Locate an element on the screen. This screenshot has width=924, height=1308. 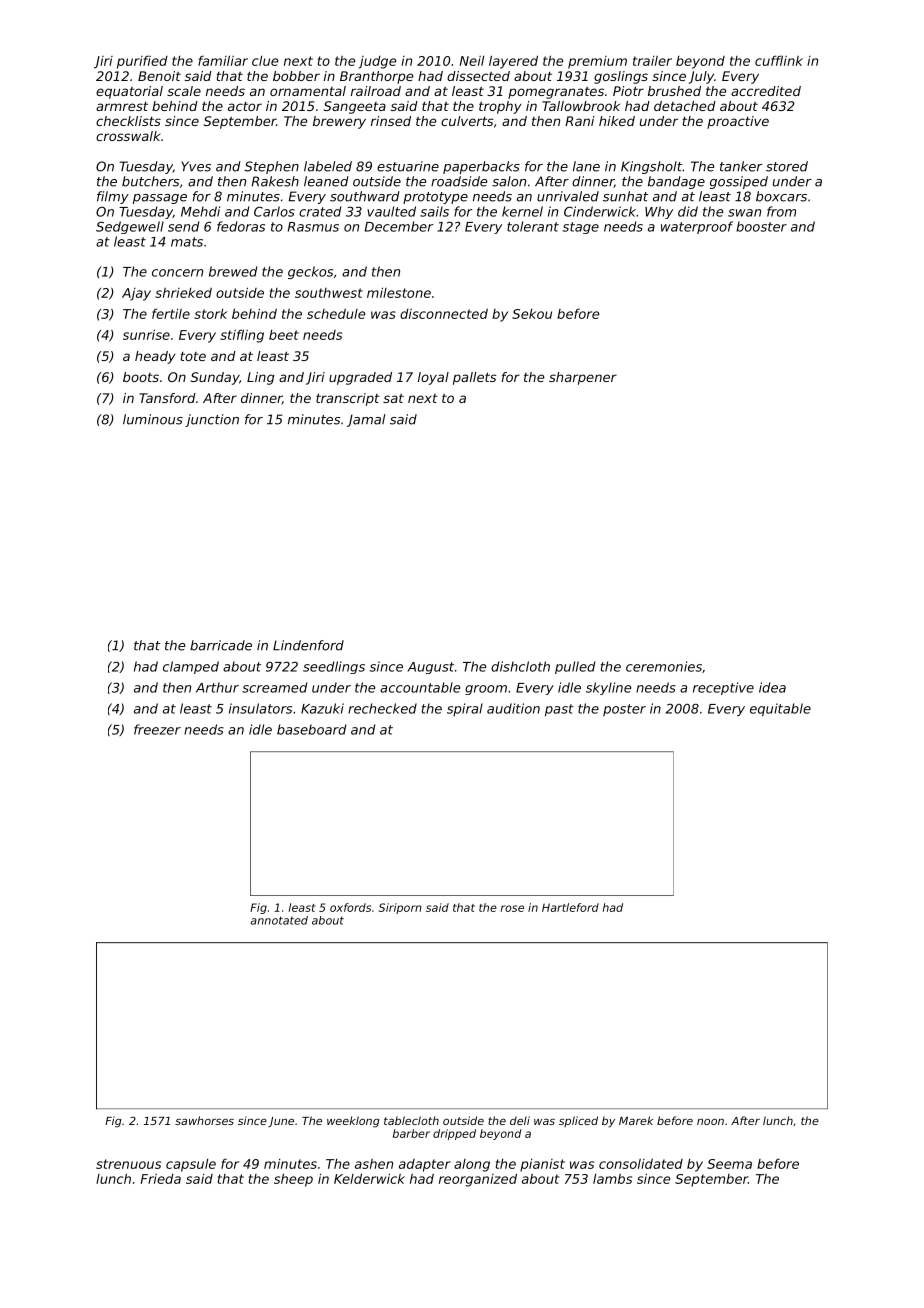
baseboard is located at coordinates (311, 729).
